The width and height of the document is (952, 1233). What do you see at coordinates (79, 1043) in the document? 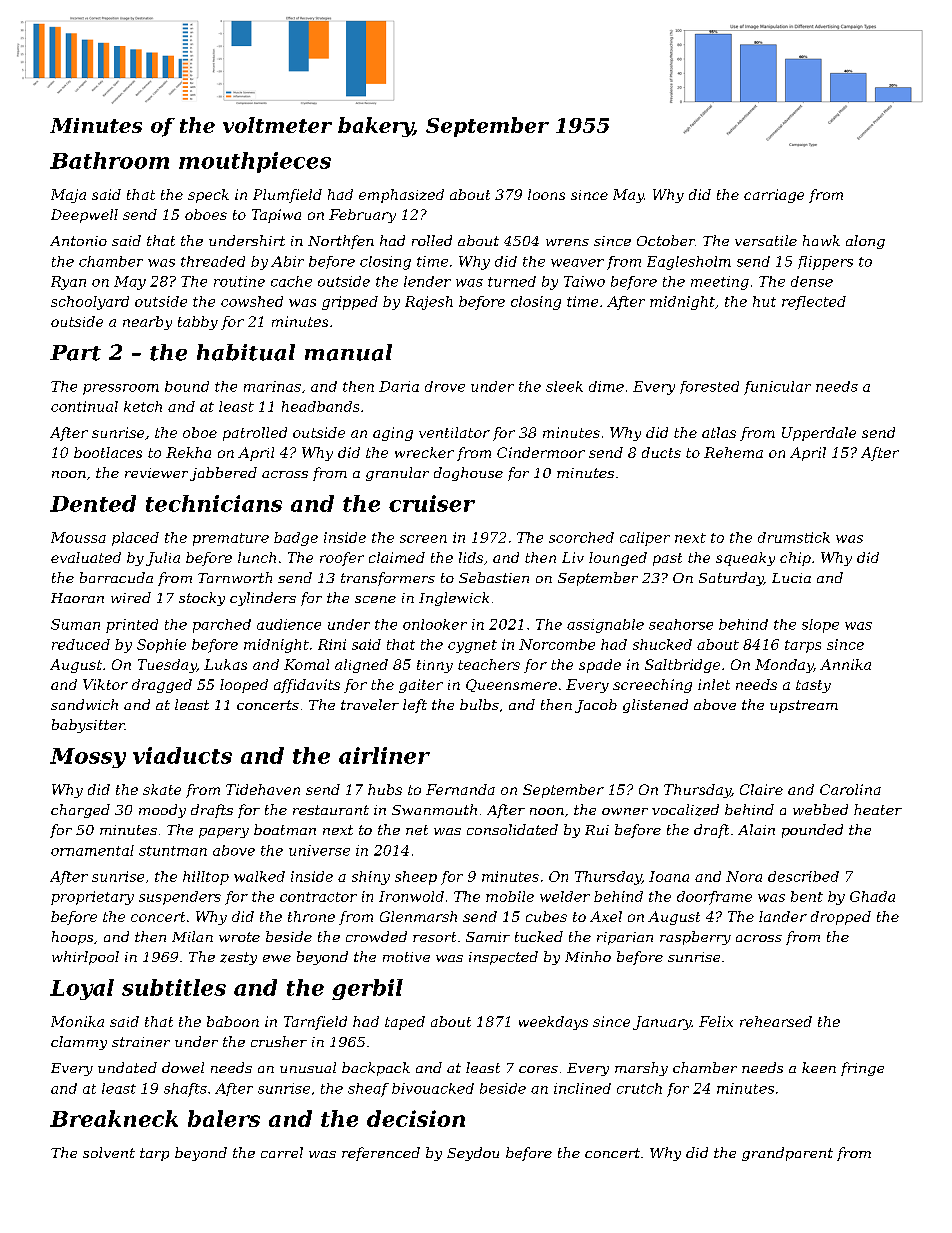
I see `clammy` at bounding box center [79, 1043].
